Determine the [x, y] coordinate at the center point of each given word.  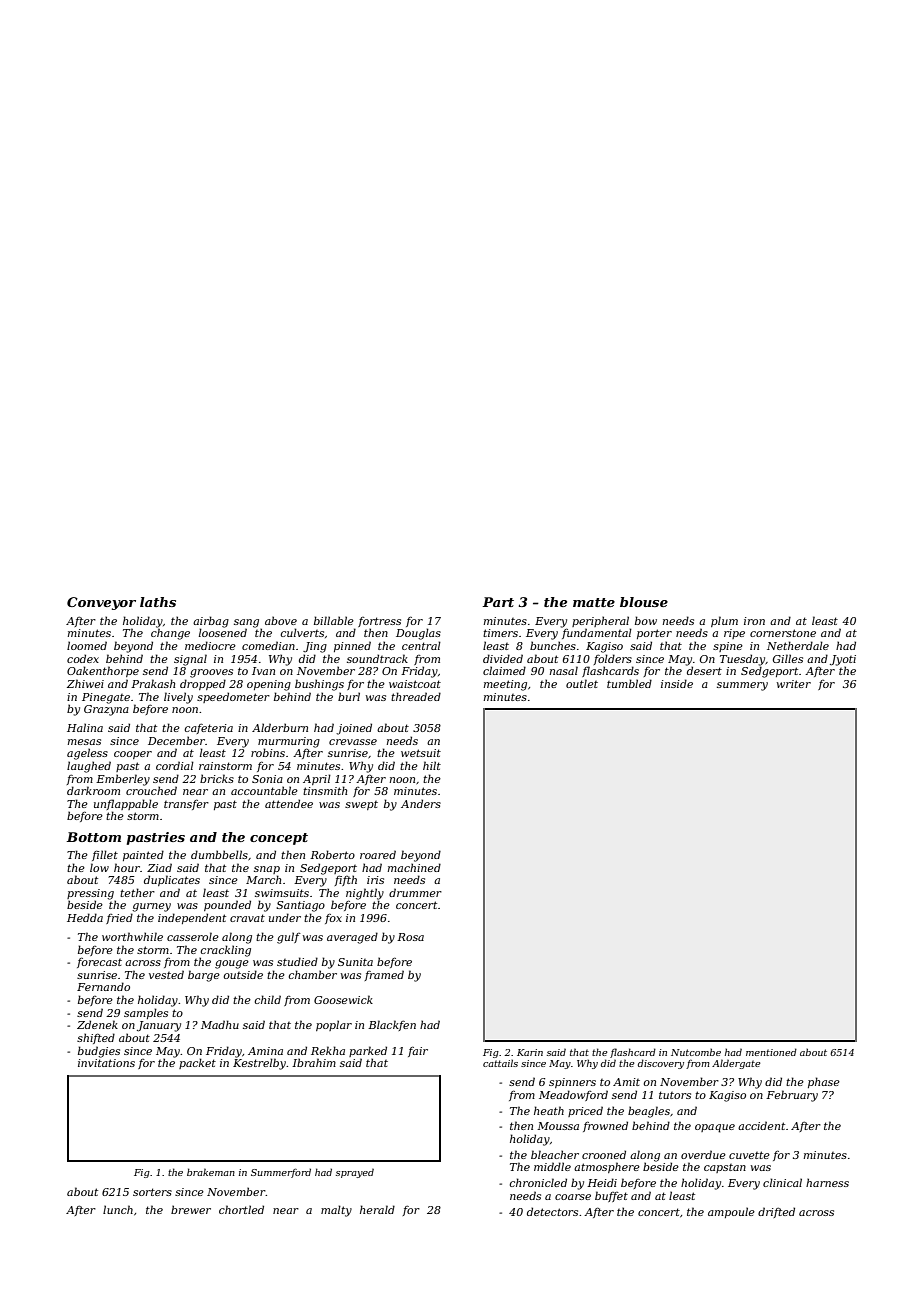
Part [498, 602]
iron [754, 621]
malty [336, 1211]
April [317, 779]
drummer [415, 892]
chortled [241, 1209]
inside [677, 683]
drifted [776, 1212]
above [281, 620]
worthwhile [132, 936]
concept [279, 839]
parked [368, 1051]
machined [414, 867]
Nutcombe [696, 1052]
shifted [96, 1038]
